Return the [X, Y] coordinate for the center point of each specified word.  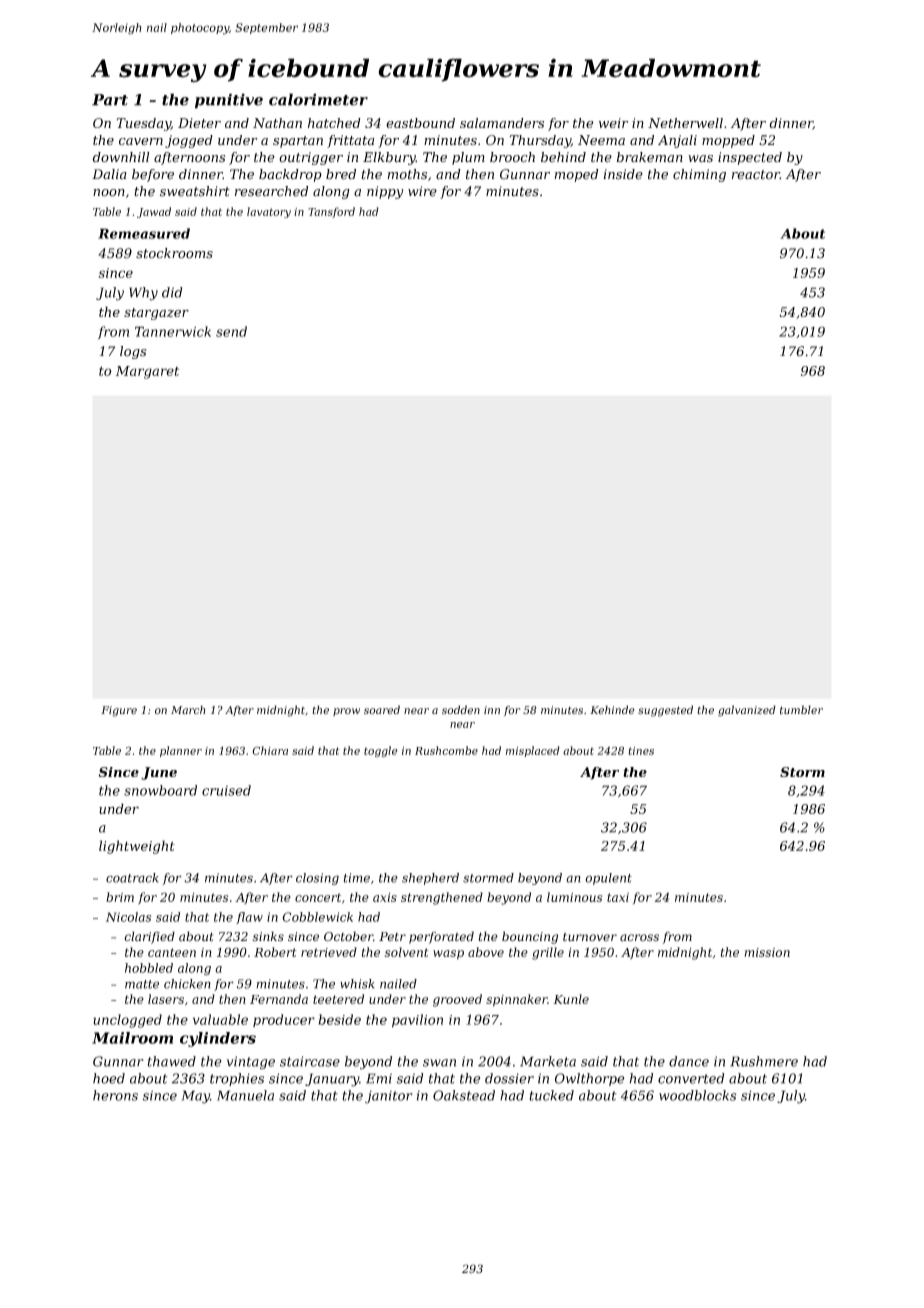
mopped [728, 141]
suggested [665, 711]
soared [382, 709]
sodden [461, 709]
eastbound [420, 123]
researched [271, 191]
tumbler [801, 710]
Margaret [147, 372]
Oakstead [464, 1095]
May [196, 1097]
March [188, 709]
